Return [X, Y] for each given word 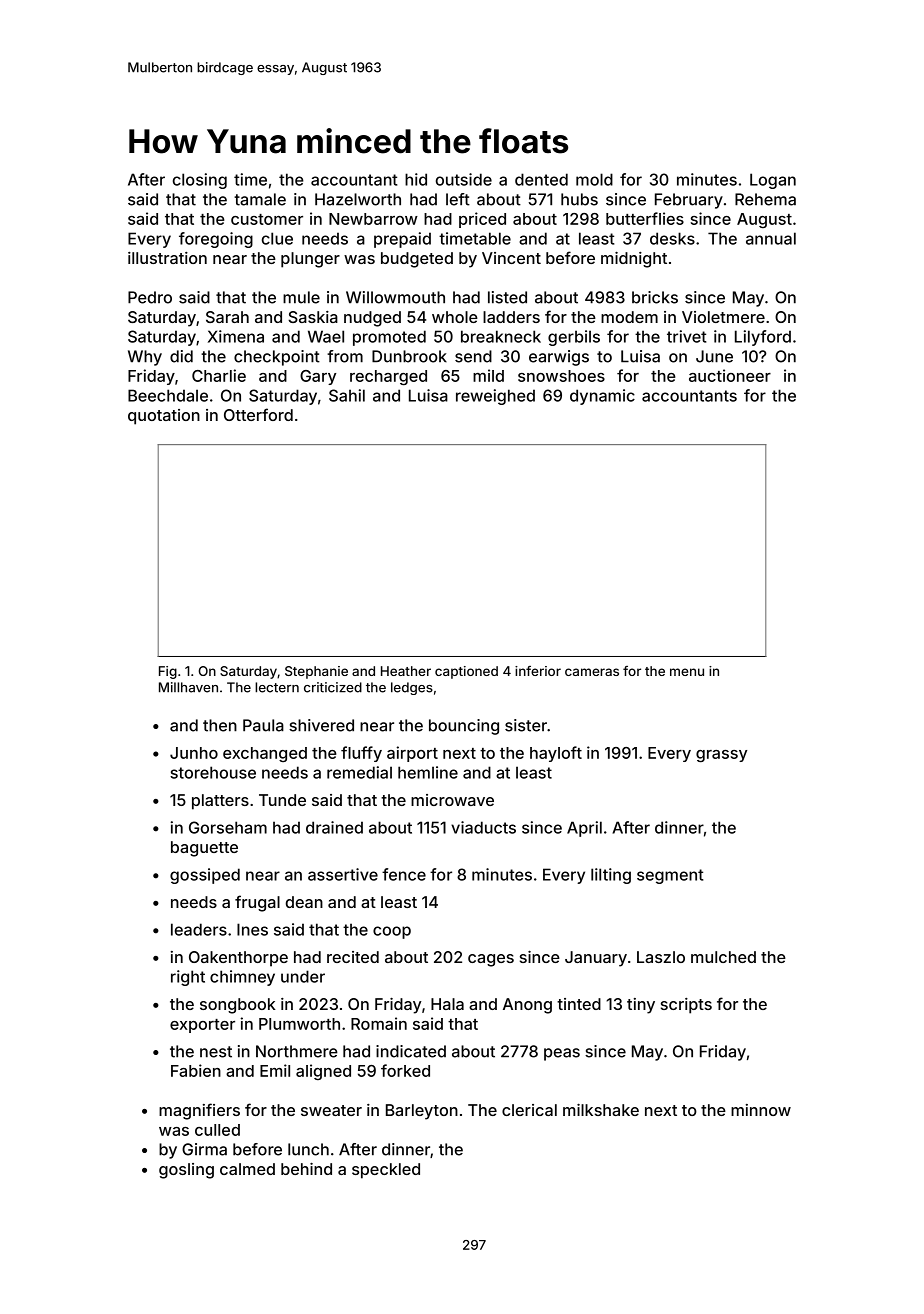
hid [416, 179]
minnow [761, 1110]
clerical [529, 1110]
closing [200, 181]
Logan [773, 181]
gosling [186, 1171]
